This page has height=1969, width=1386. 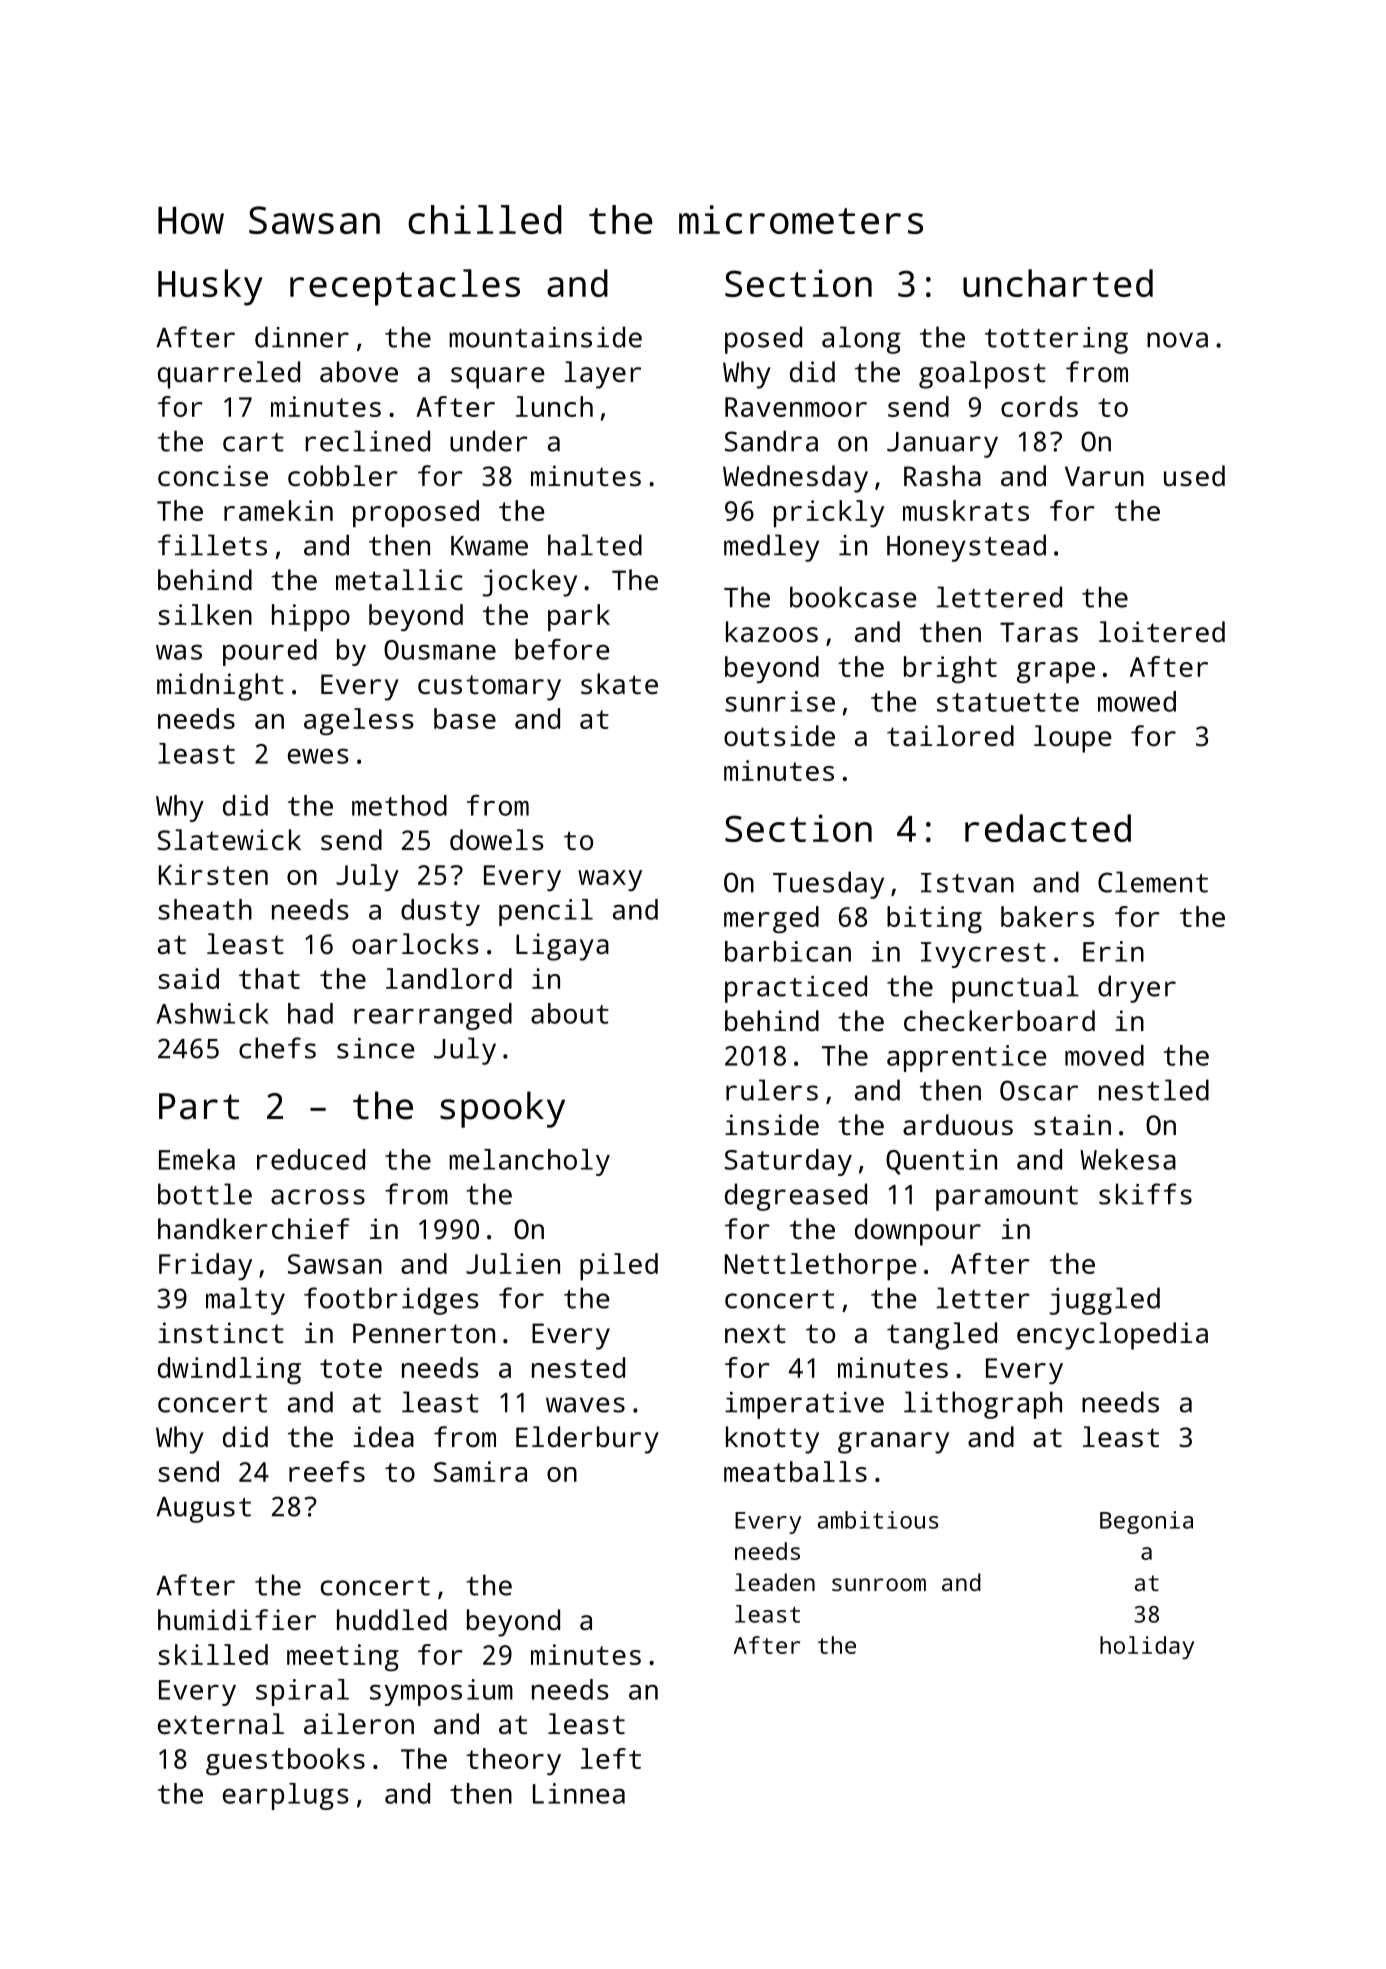 What do you see at coordinates (1177, 340) in the page?
I see `nova` at bounding box center [1177, 340].
